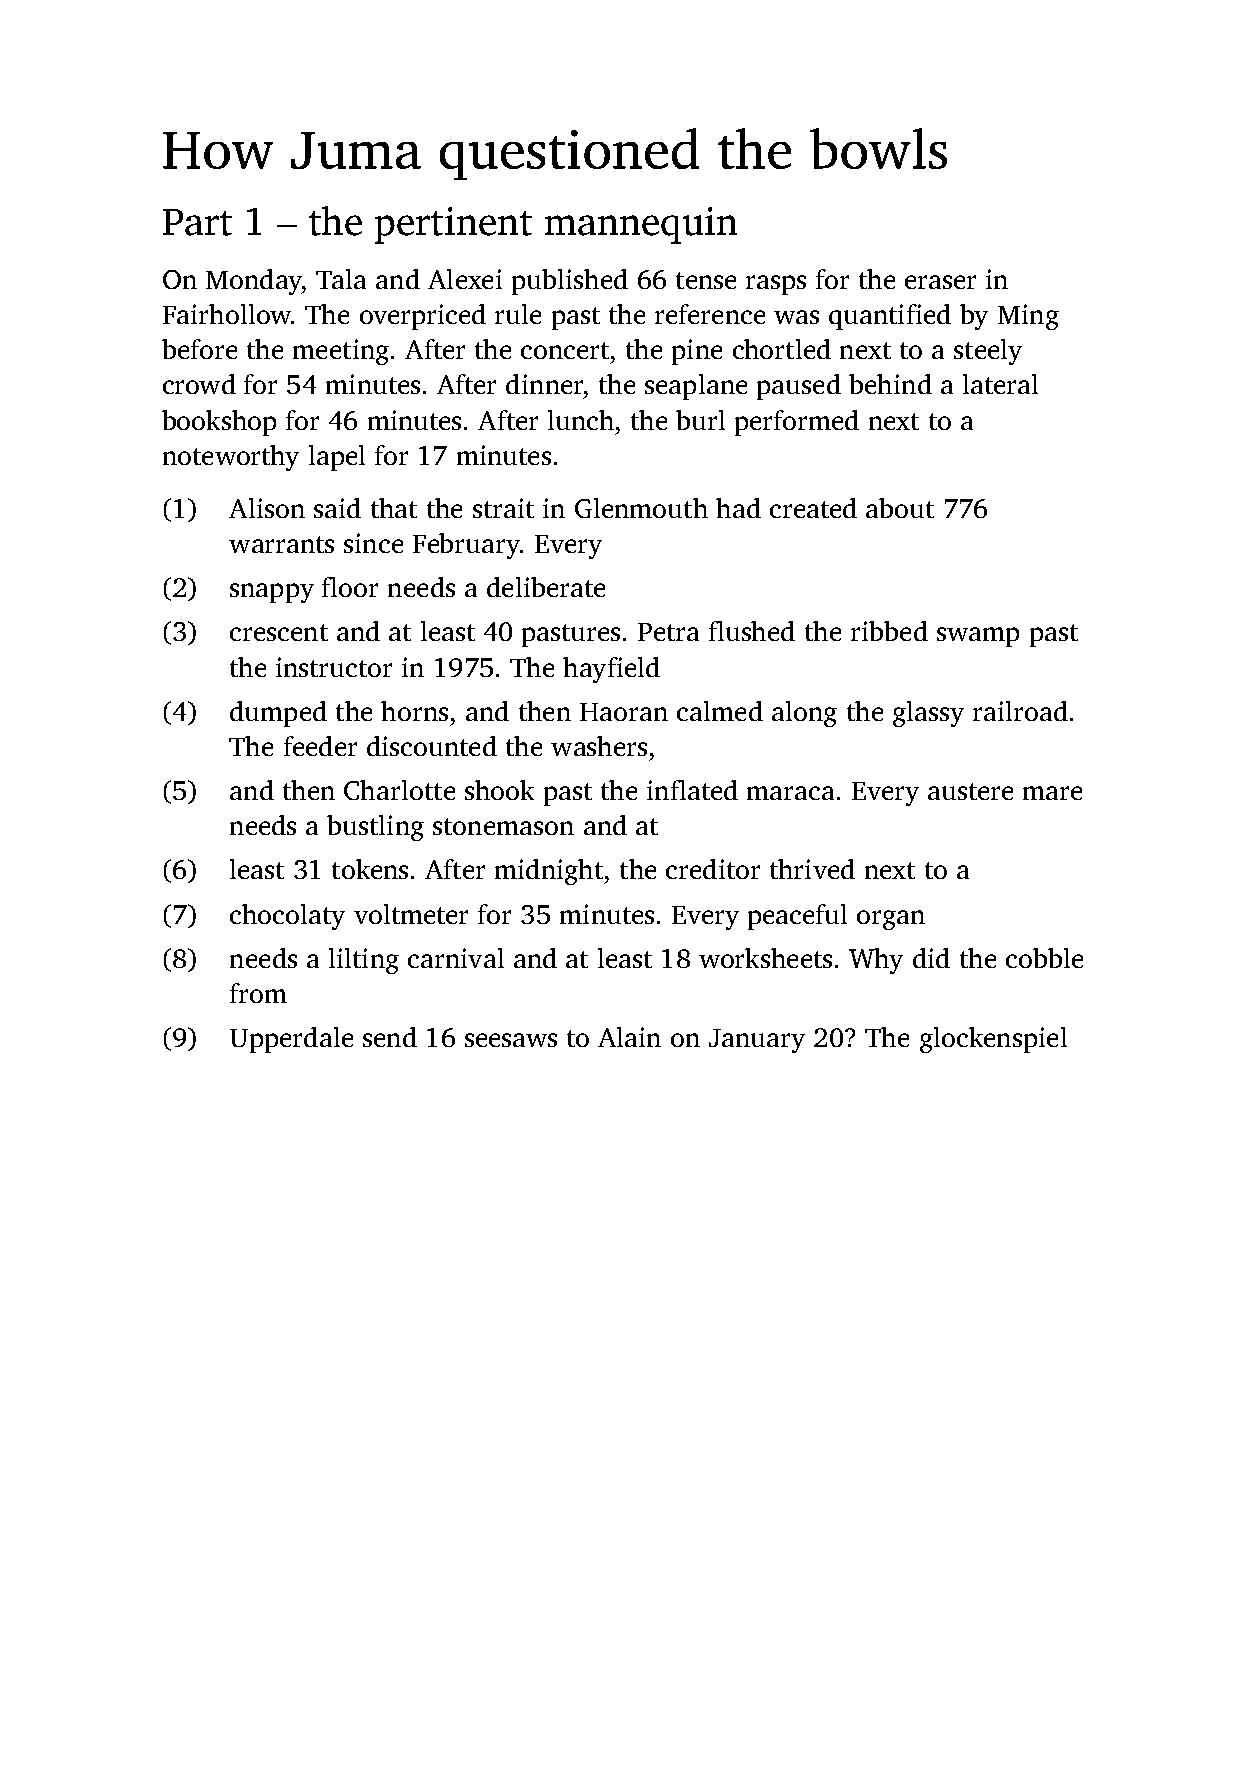 This screenshot has height=1771, width=1252. Describe the element at coordinates (549, 872) in the screenshot. I see `midnight` at that location.
